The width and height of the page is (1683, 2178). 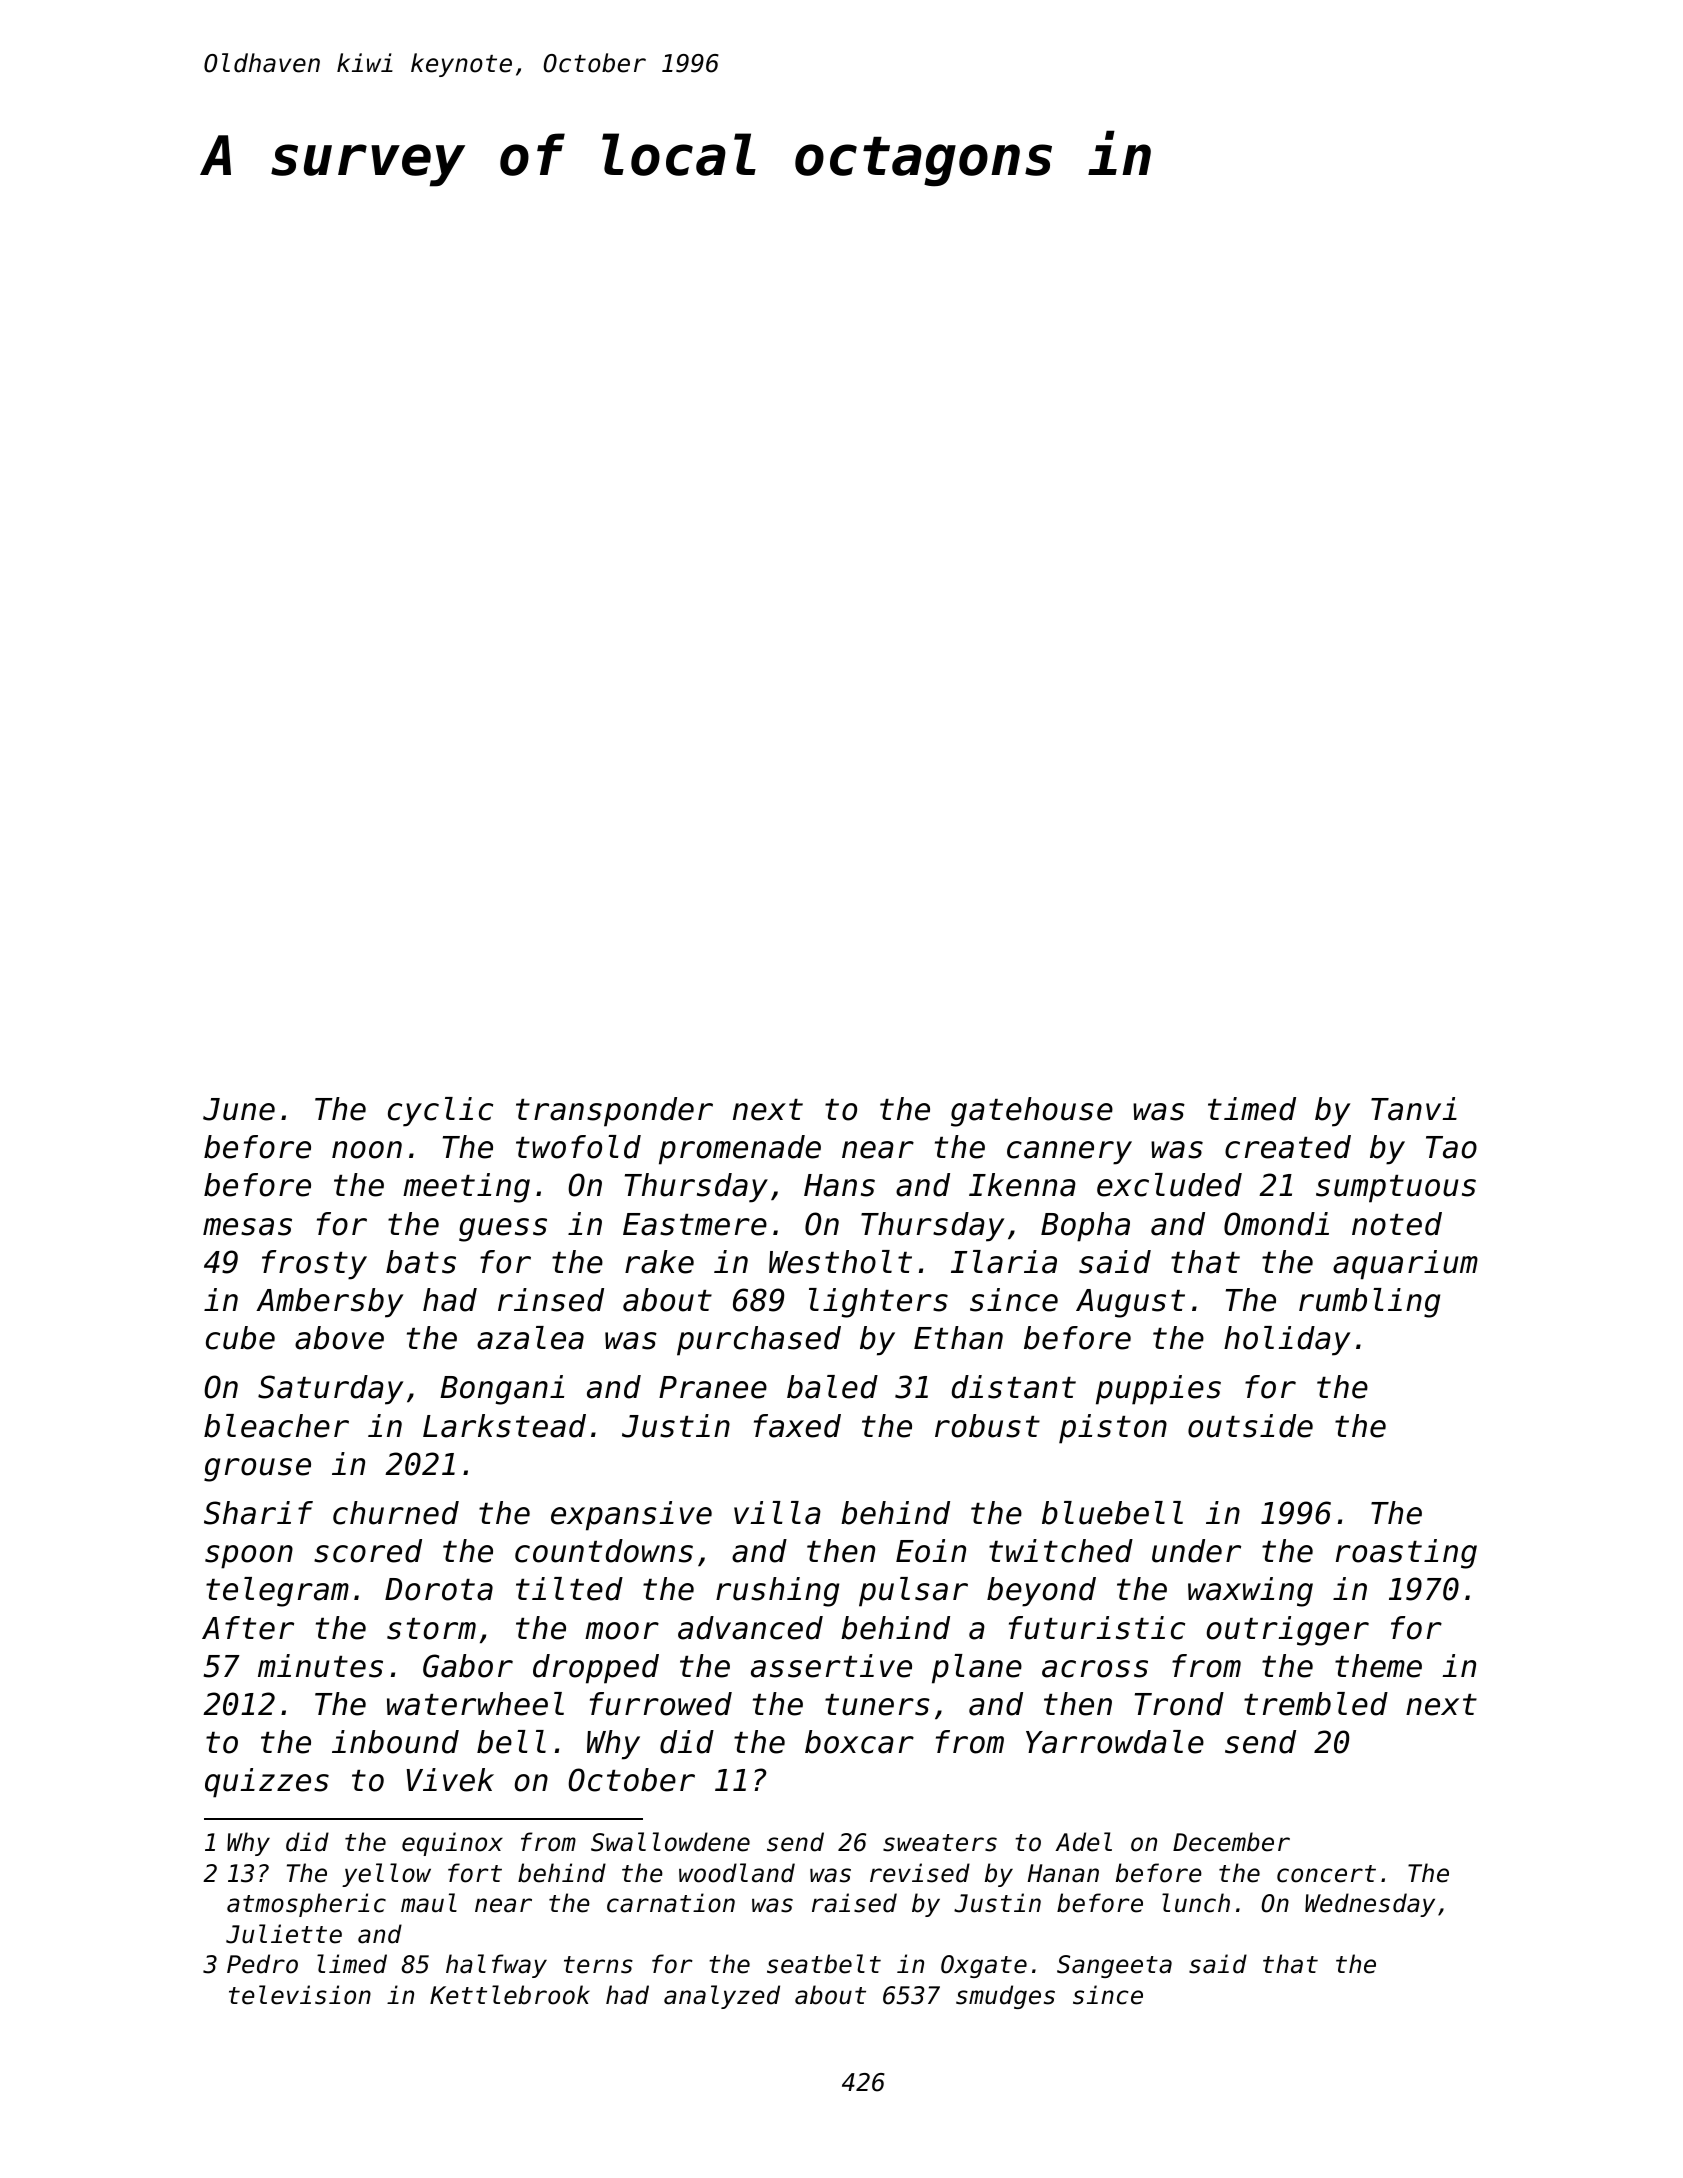 I want to click on Wednesday, so click(x=1370, y=1905).
